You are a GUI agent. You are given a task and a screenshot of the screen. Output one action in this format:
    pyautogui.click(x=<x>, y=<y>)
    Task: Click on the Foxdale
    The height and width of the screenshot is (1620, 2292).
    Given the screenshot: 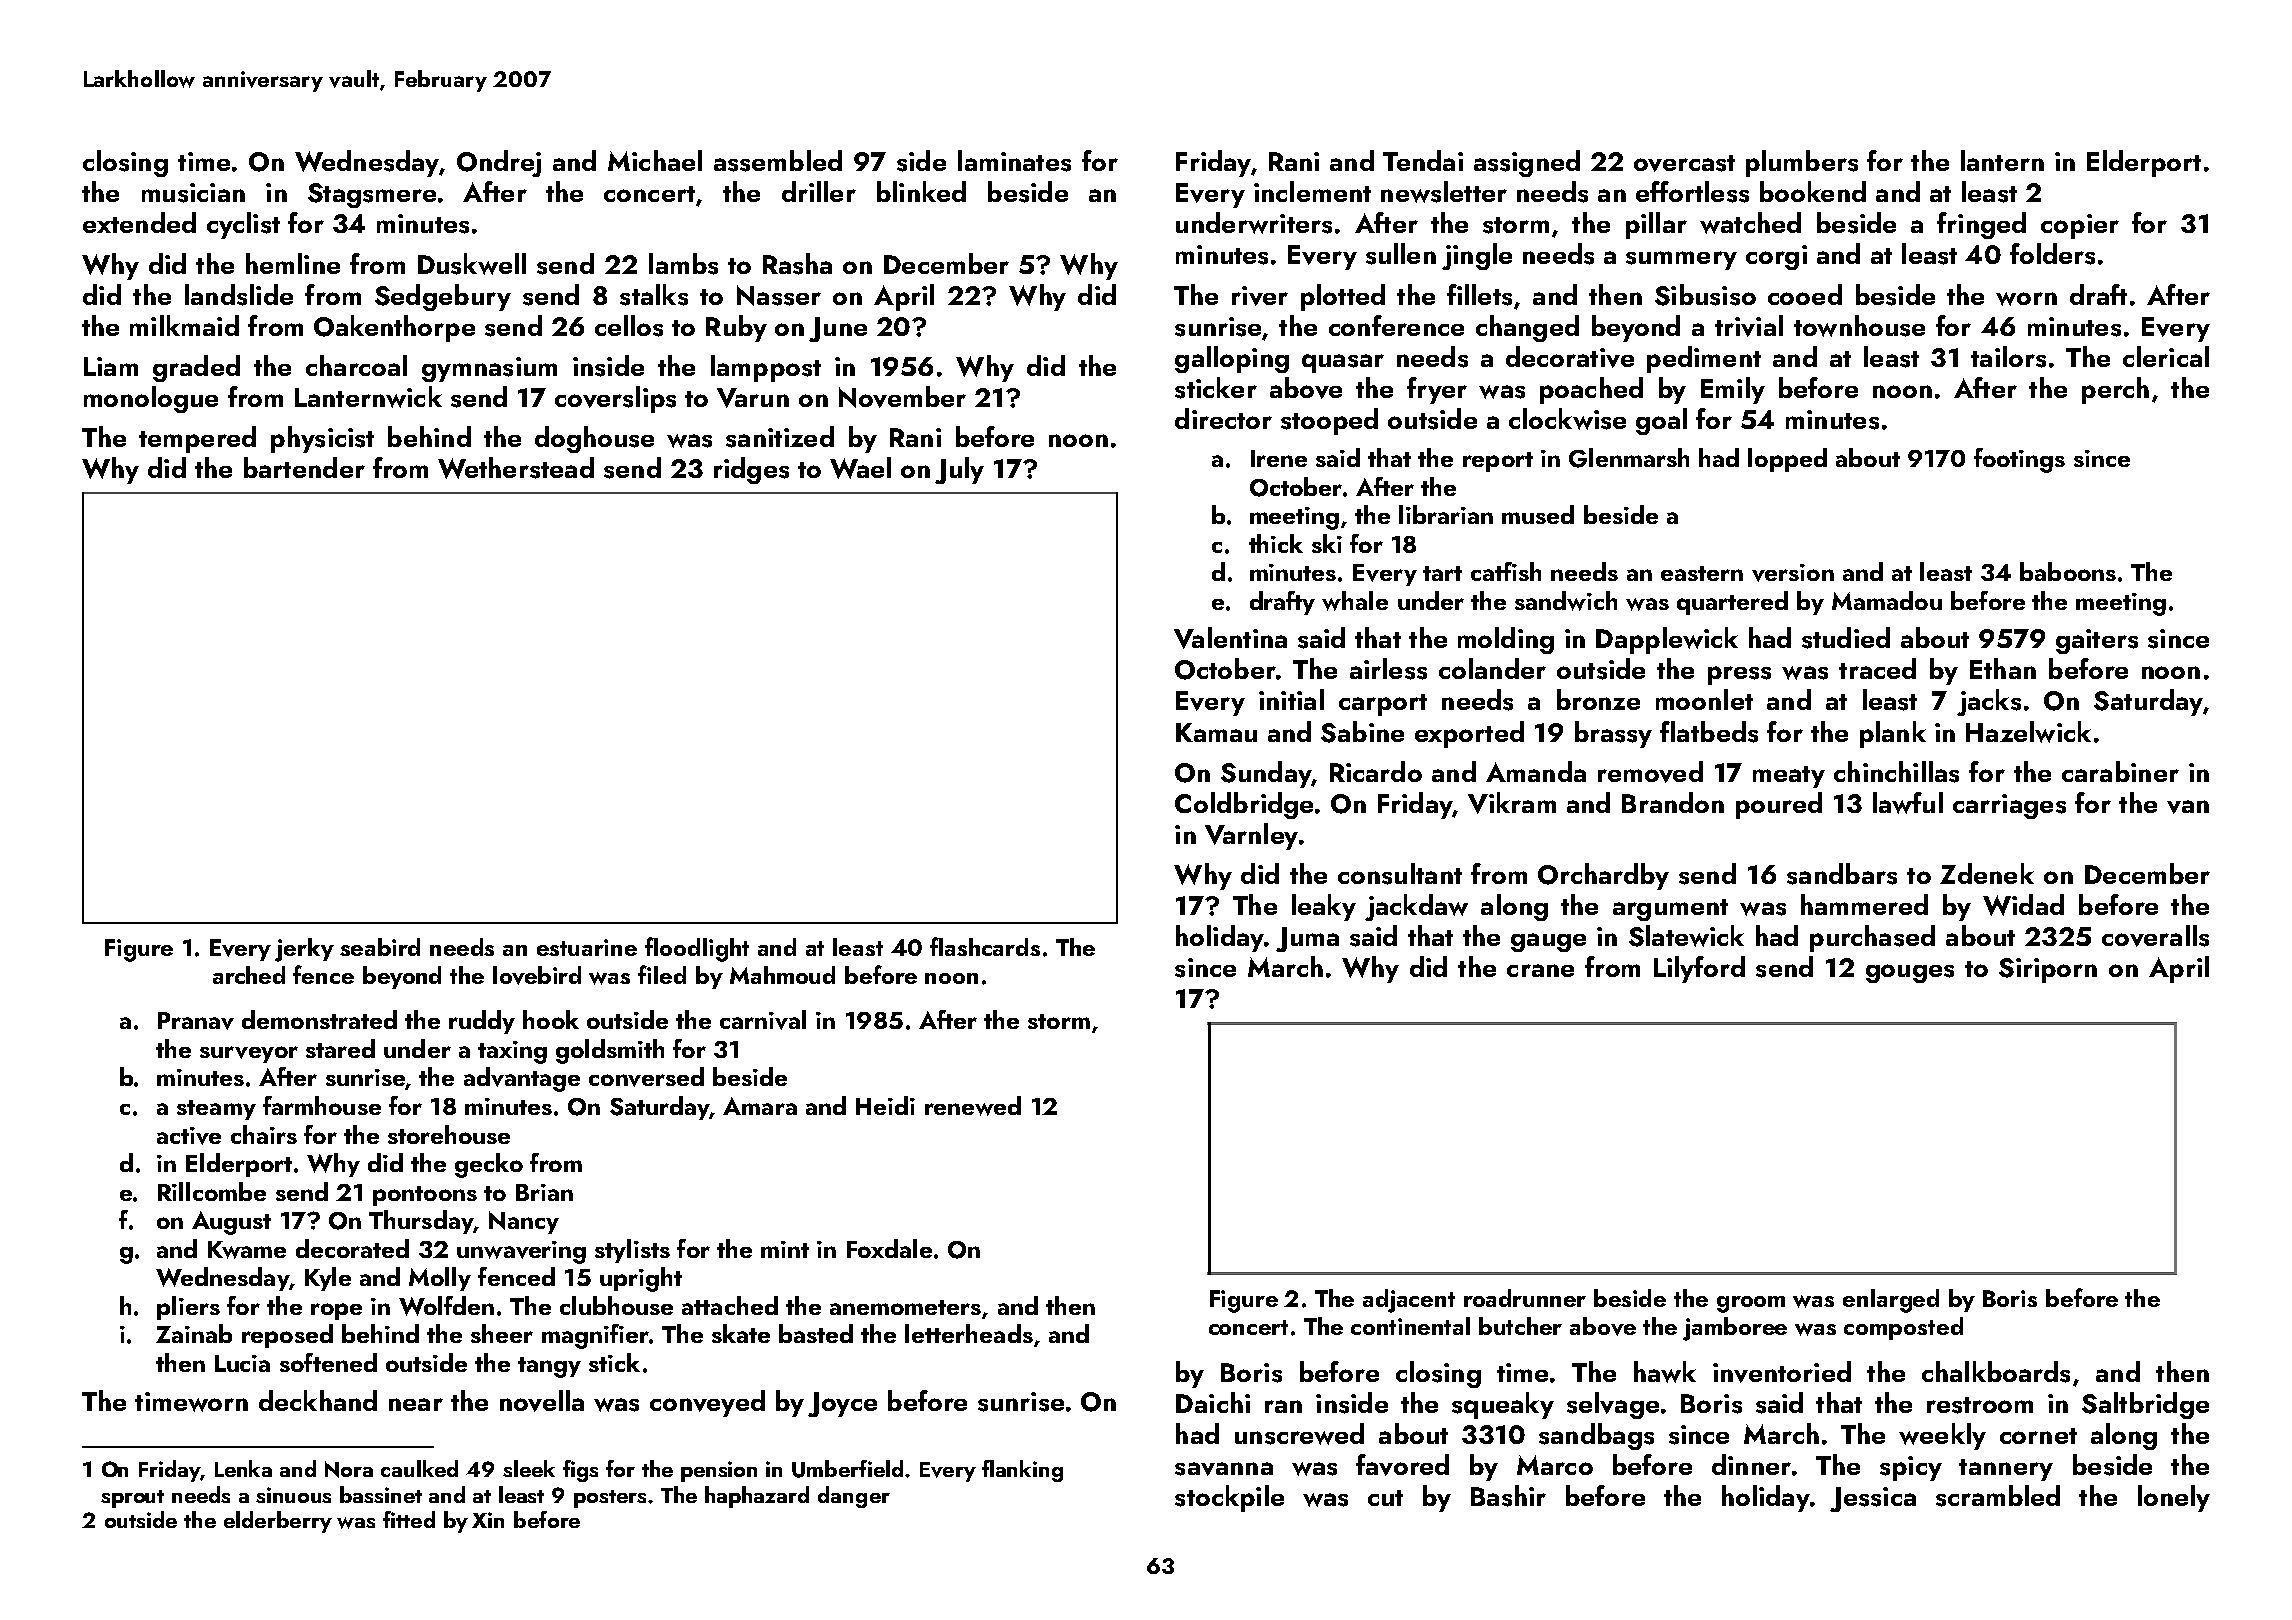 What is the action you would take?
    pyautogui.click(x=889, y=1248)
